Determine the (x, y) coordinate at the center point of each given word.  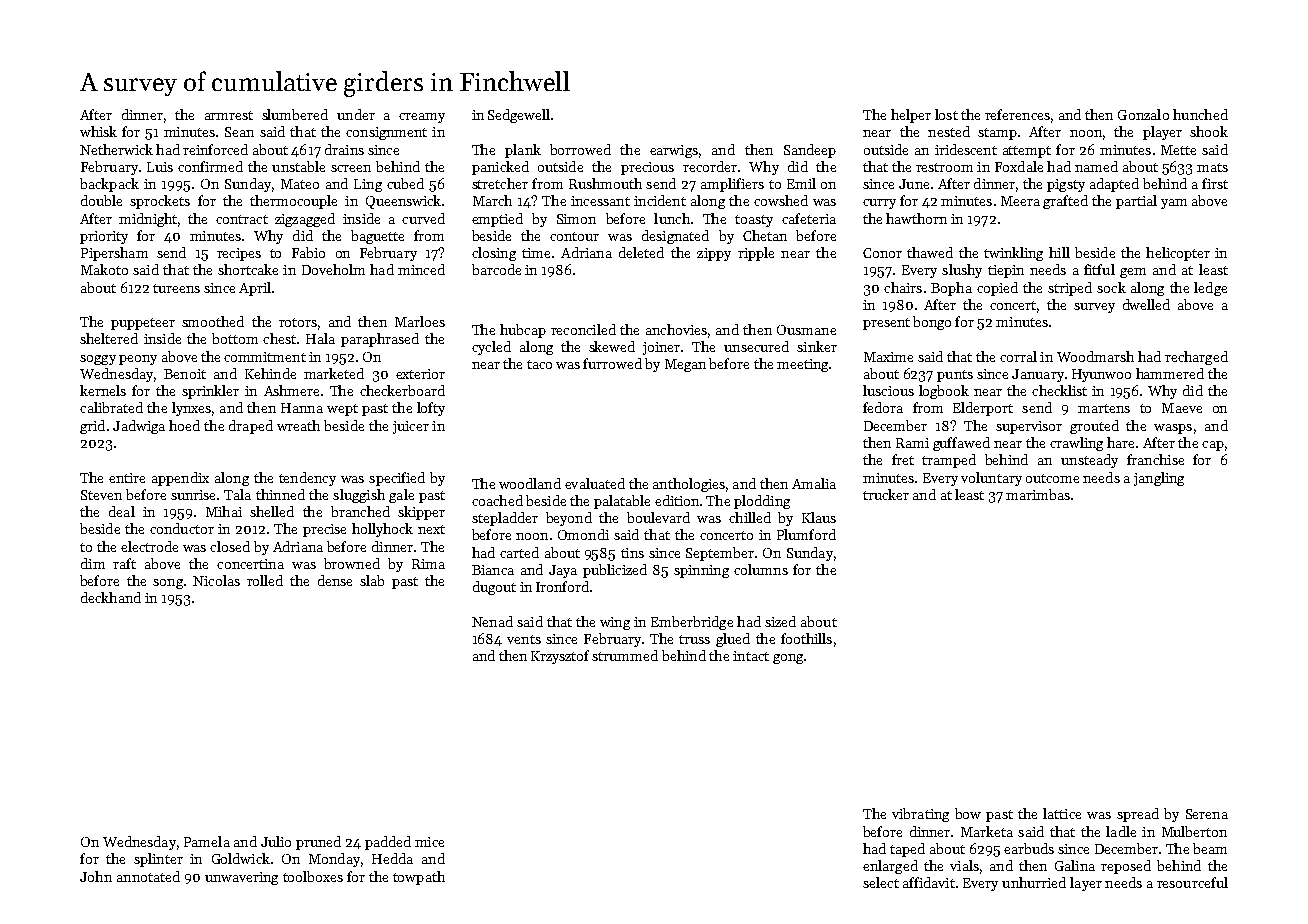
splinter (158, 860)
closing (494, 254)
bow (968, 813)
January (1038, 375)
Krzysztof (560, 657)
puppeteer (143, 324)
